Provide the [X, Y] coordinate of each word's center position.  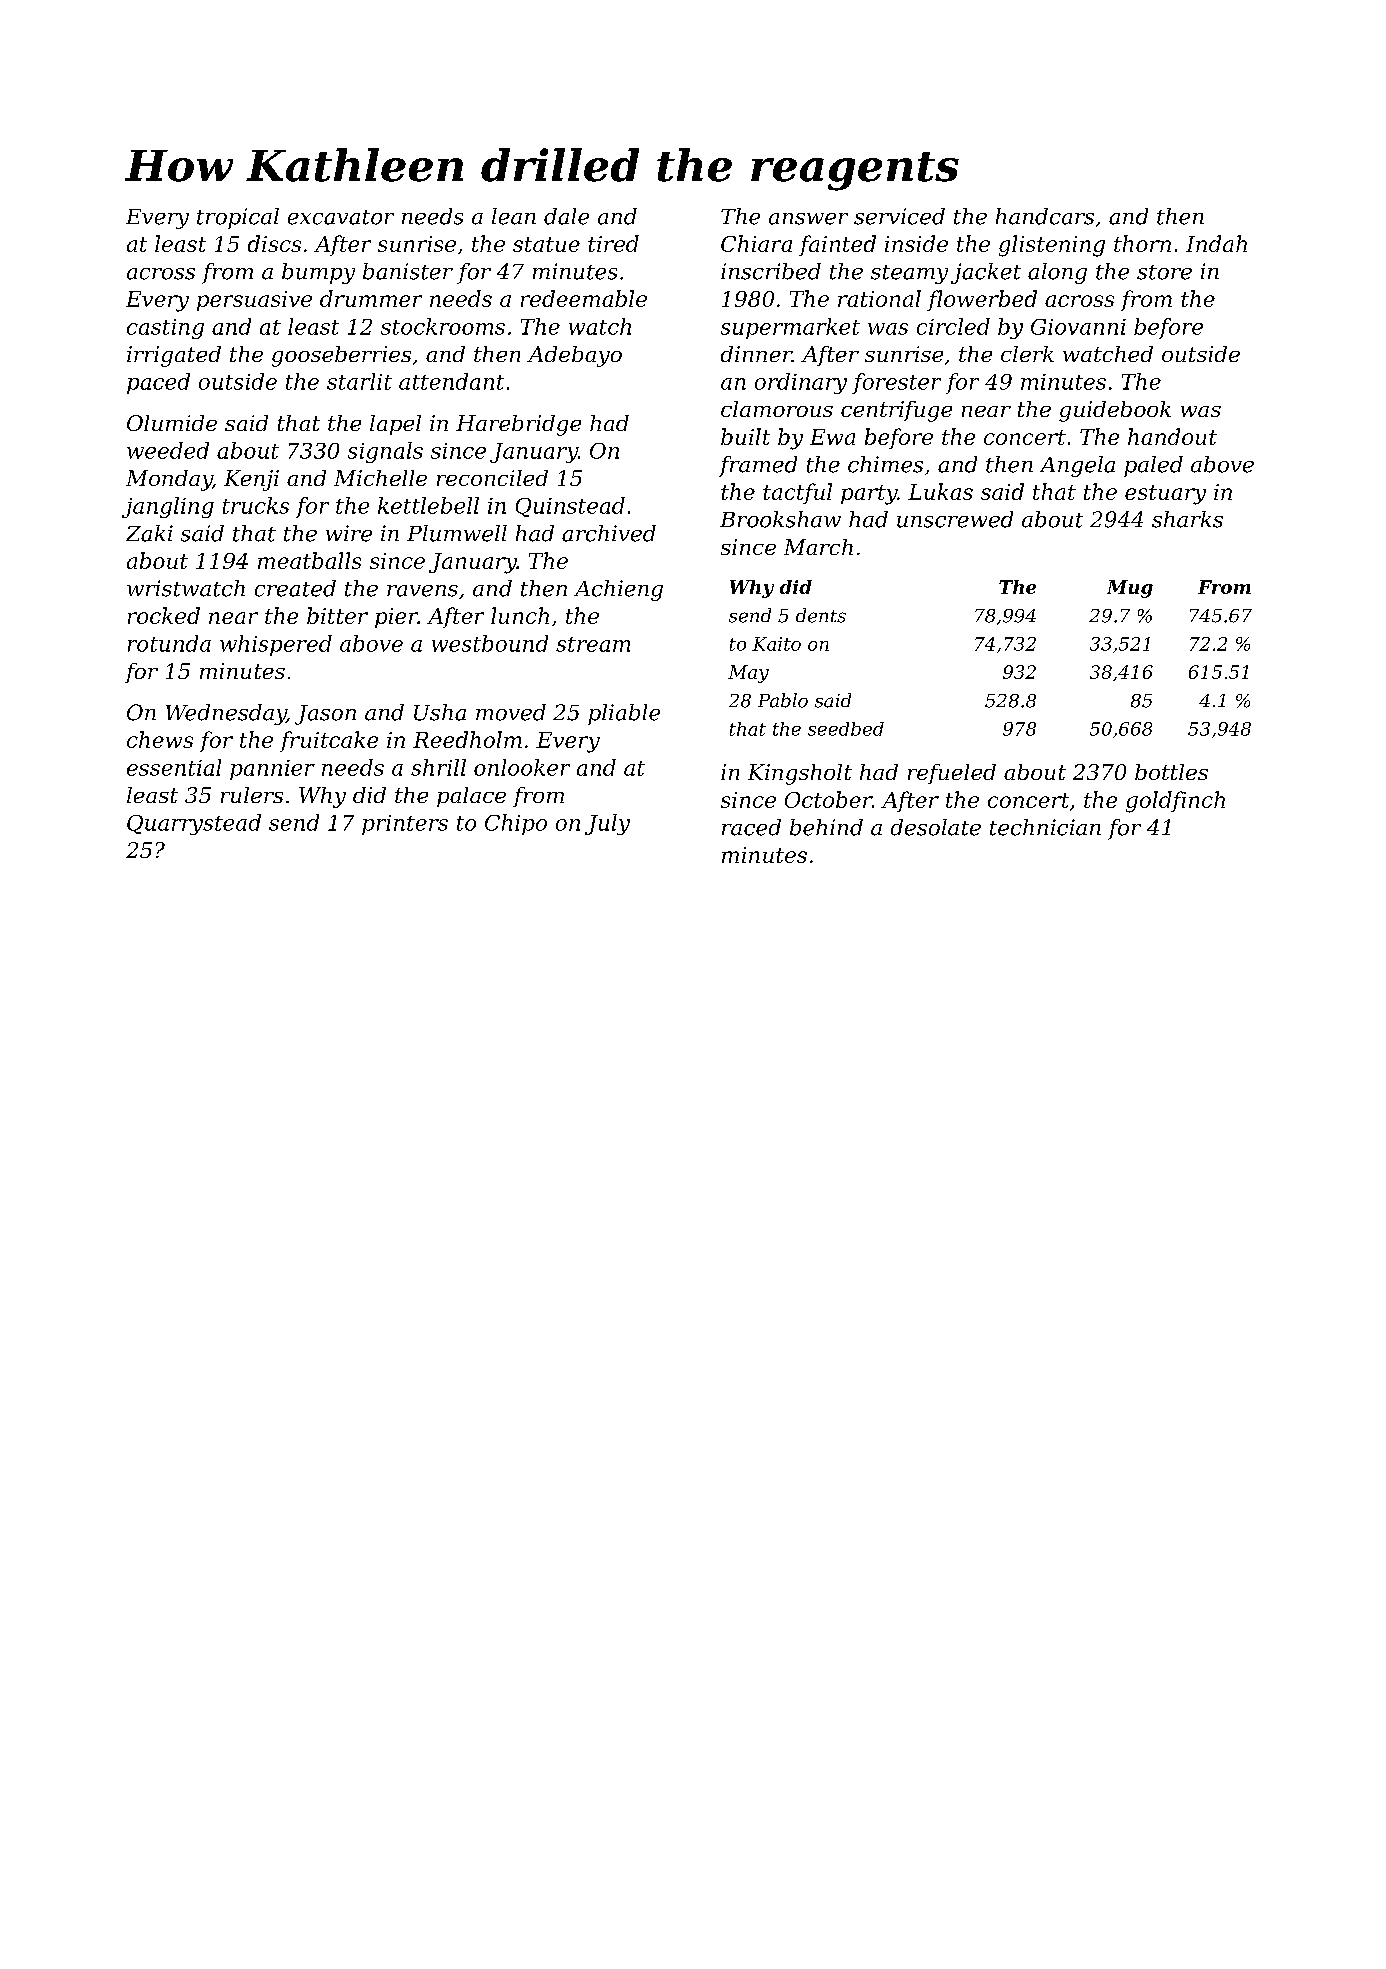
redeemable [584, 298]
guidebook [1115, 411]
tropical [238, 218]
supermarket [790, 328]
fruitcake [329, 741]
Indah [1216, 243]
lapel [395, 425]
